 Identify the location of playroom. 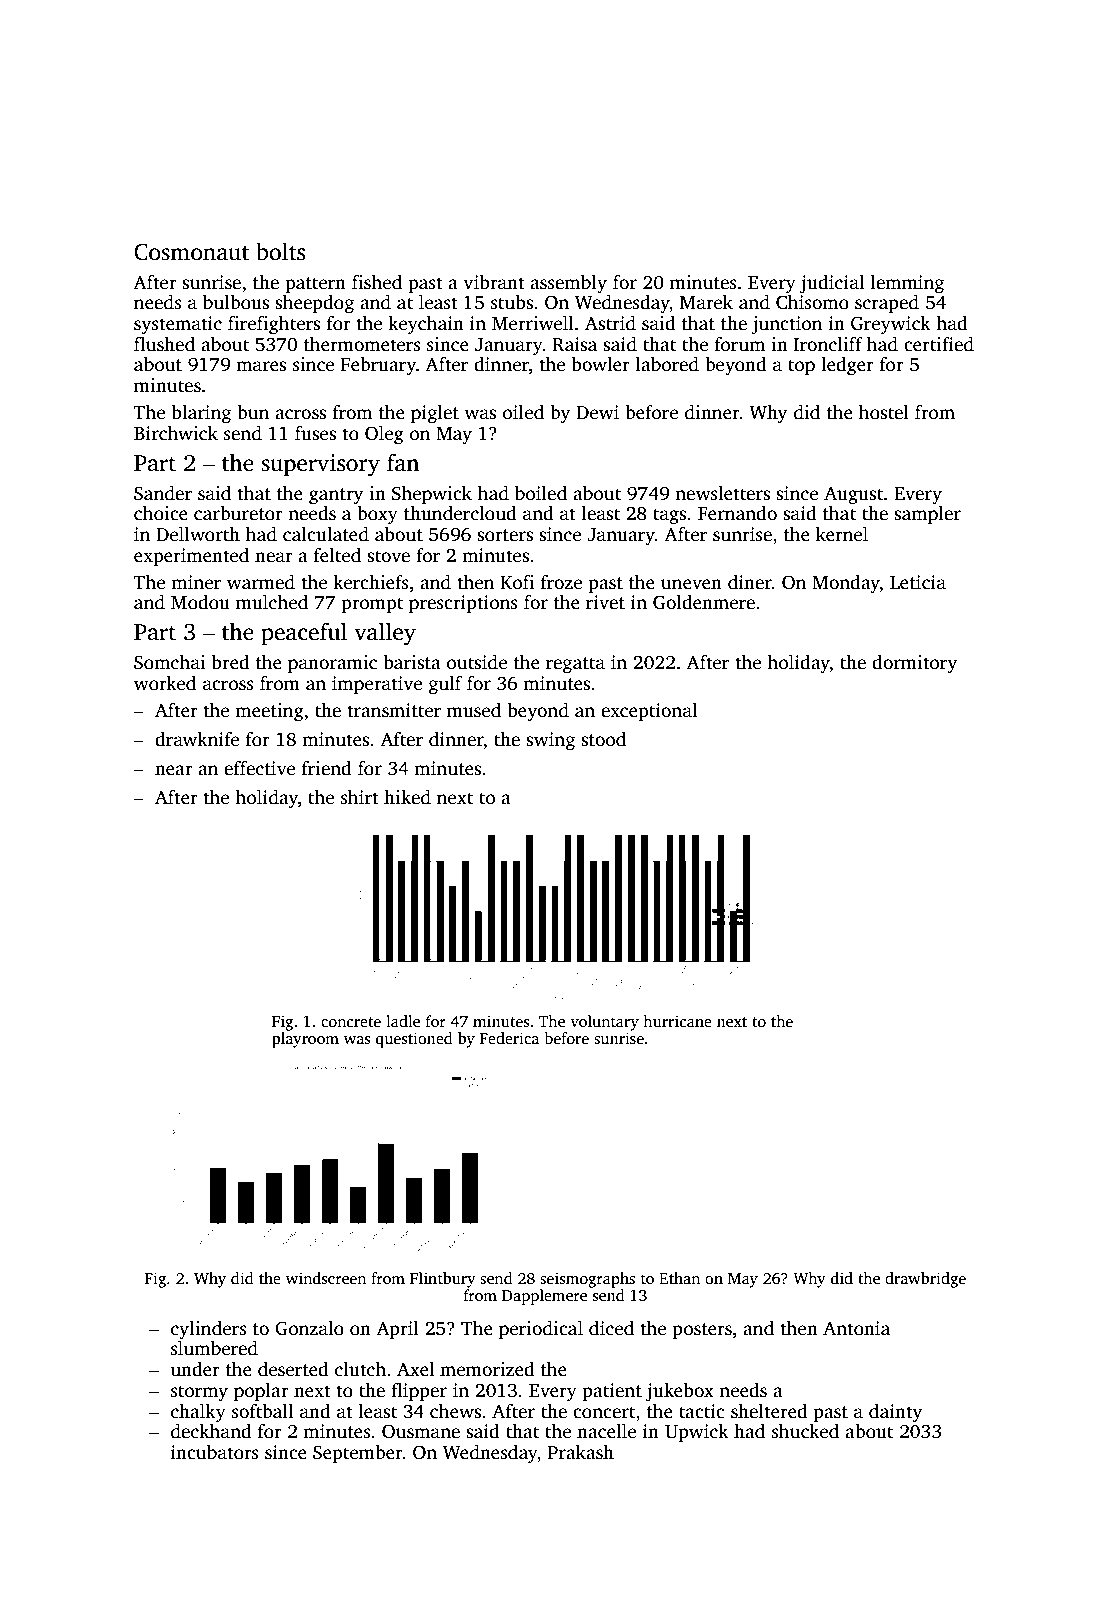
(305, 1040).
